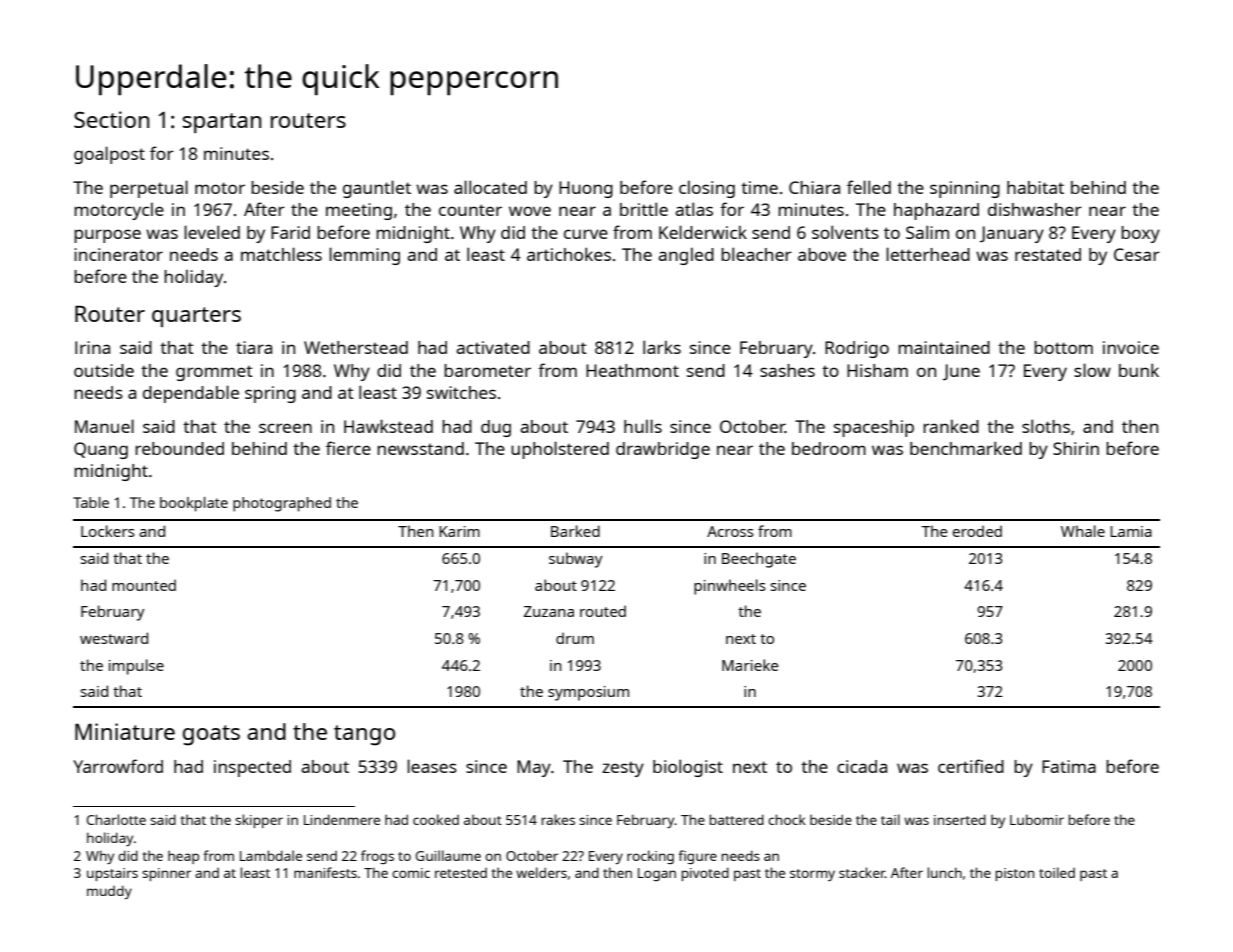  What do you see at coordinates (91, 502) in the screenshot?
I see `Table` at bounding box center [91, 502].
